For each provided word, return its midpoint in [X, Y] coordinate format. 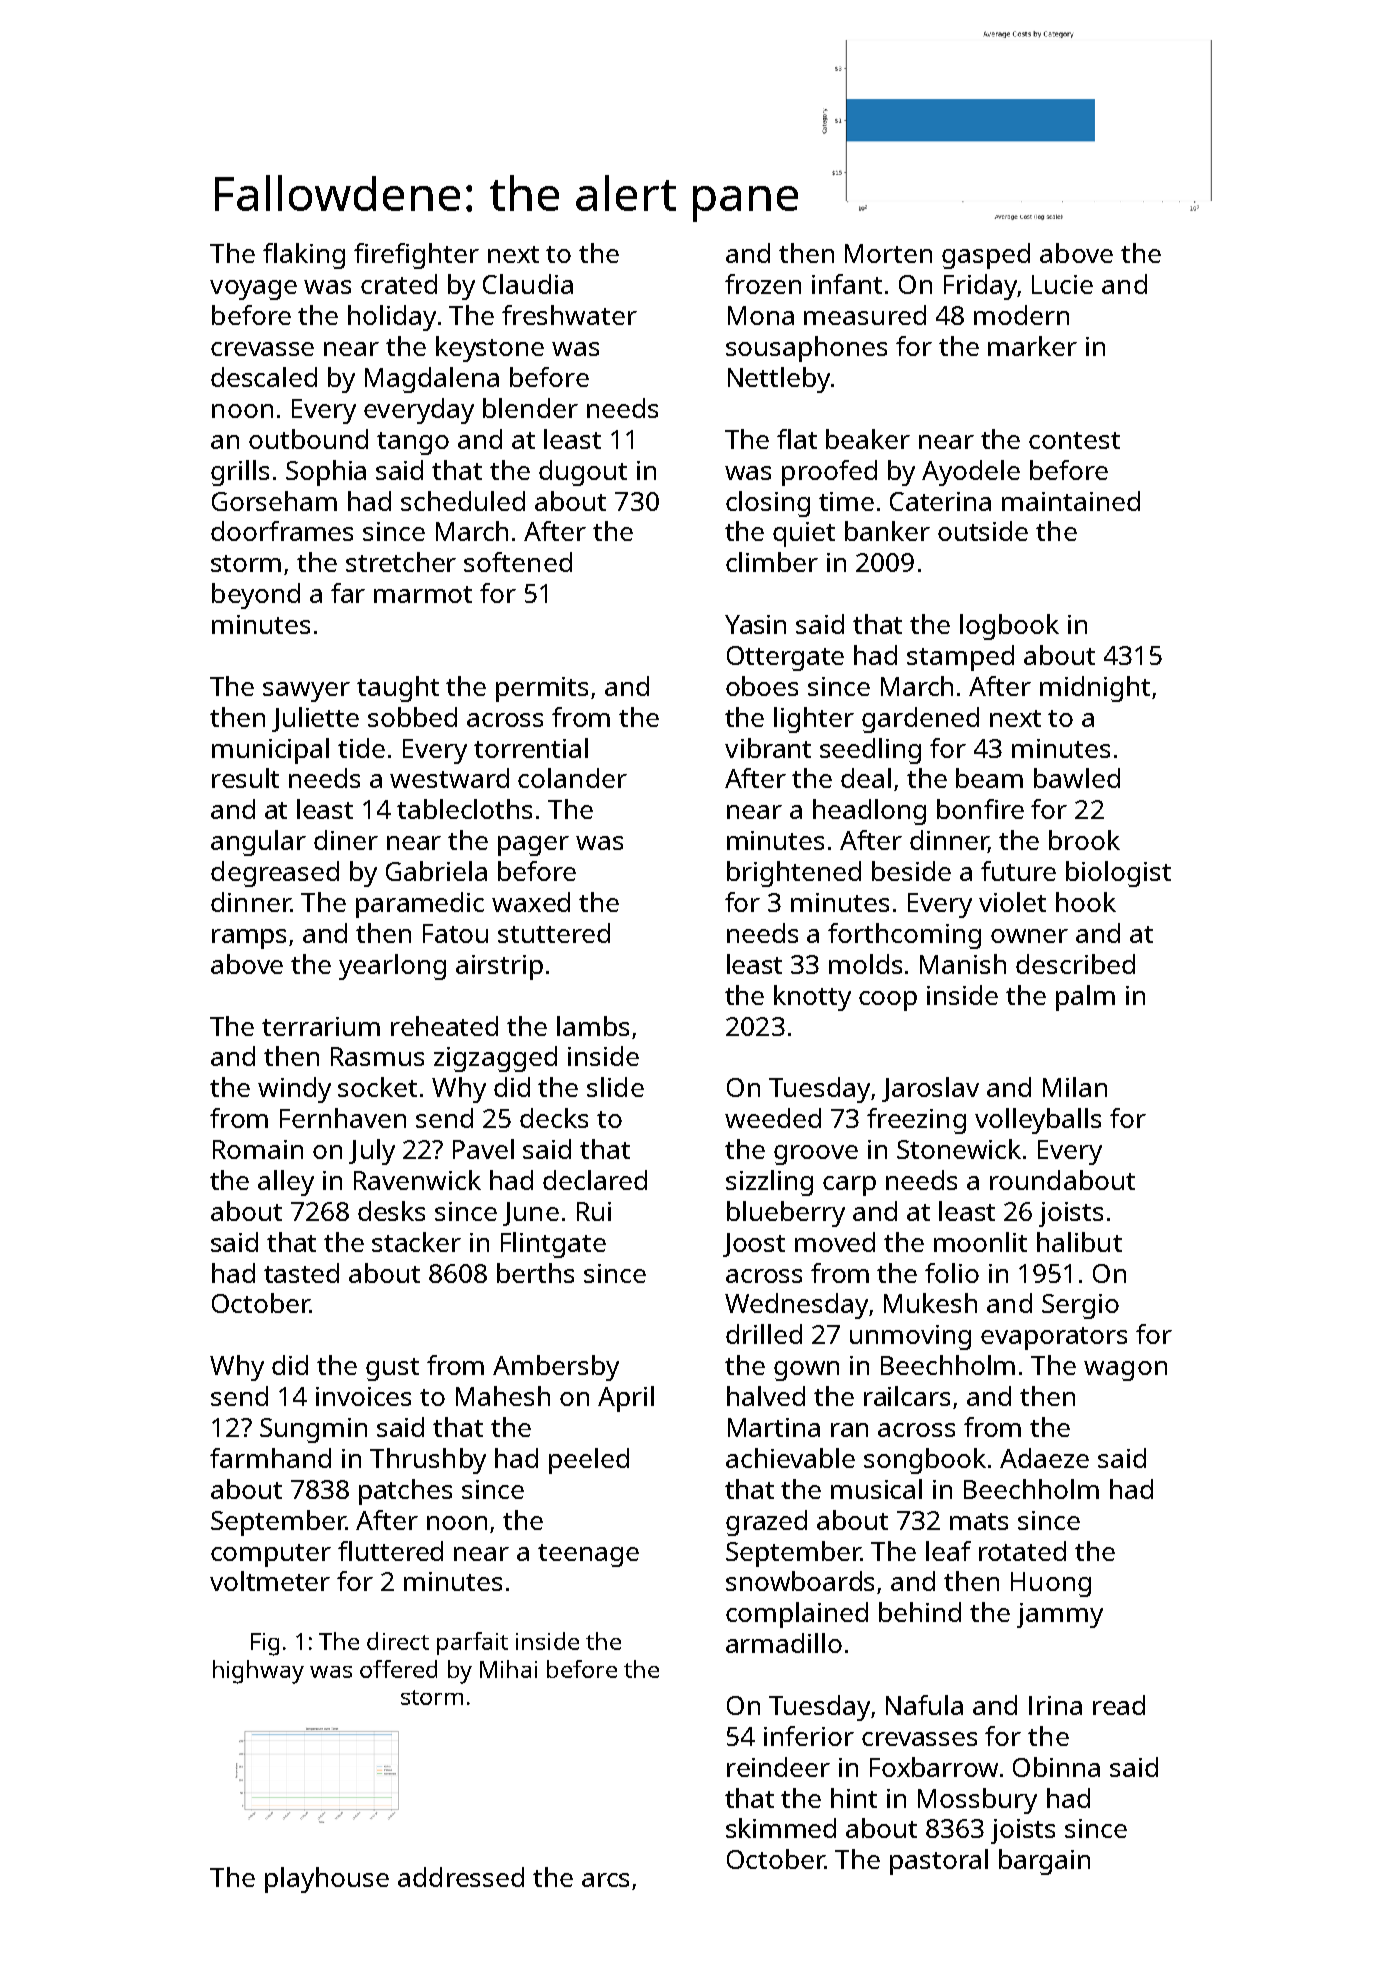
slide [615, 1087]
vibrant [768, 748]
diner [346, 840]
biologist [1118, 874]
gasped [986, 256]
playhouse [327, 1880]
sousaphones [806, 349]
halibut [1079, 1242]
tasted [301, 1273]
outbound [308, 439]
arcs [605, 1880]
